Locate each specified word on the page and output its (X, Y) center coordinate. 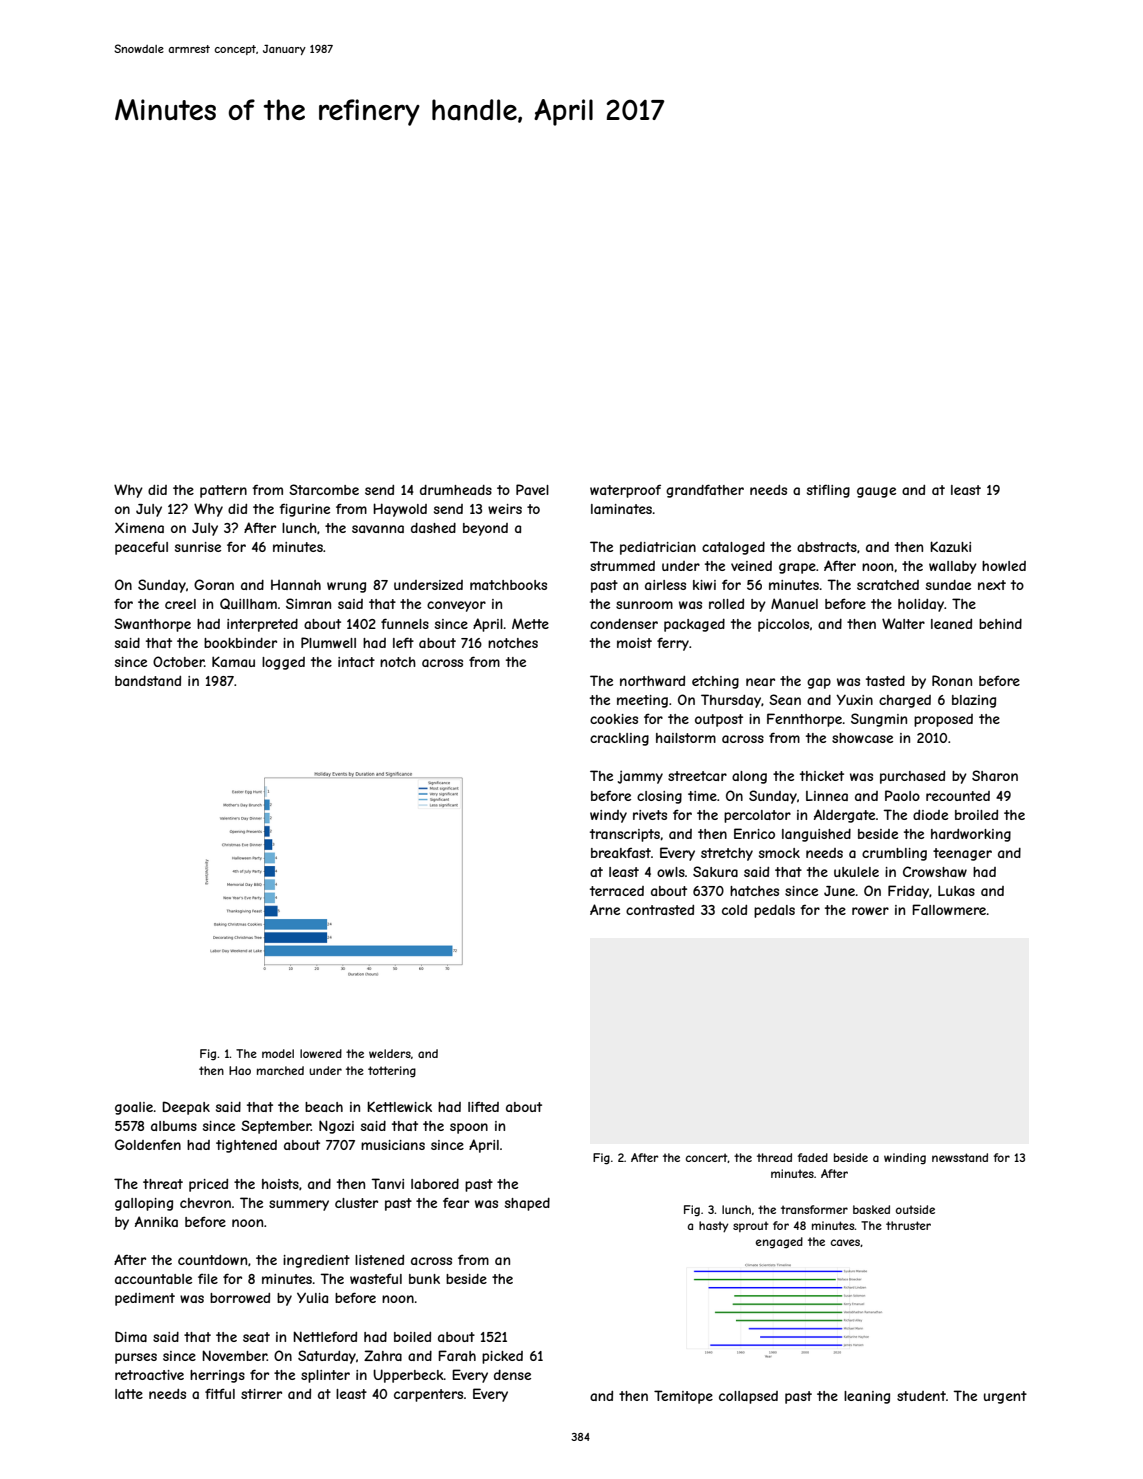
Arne (605, 909)
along (749, 777)
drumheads (456, 490)
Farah (457, 1355)
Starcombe (324, 489)
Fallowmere (949, 909)
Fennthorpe (804, 720)
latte (129, 1394)
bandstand (148, 681)
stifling (828, 491)
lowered (321, 1053)
